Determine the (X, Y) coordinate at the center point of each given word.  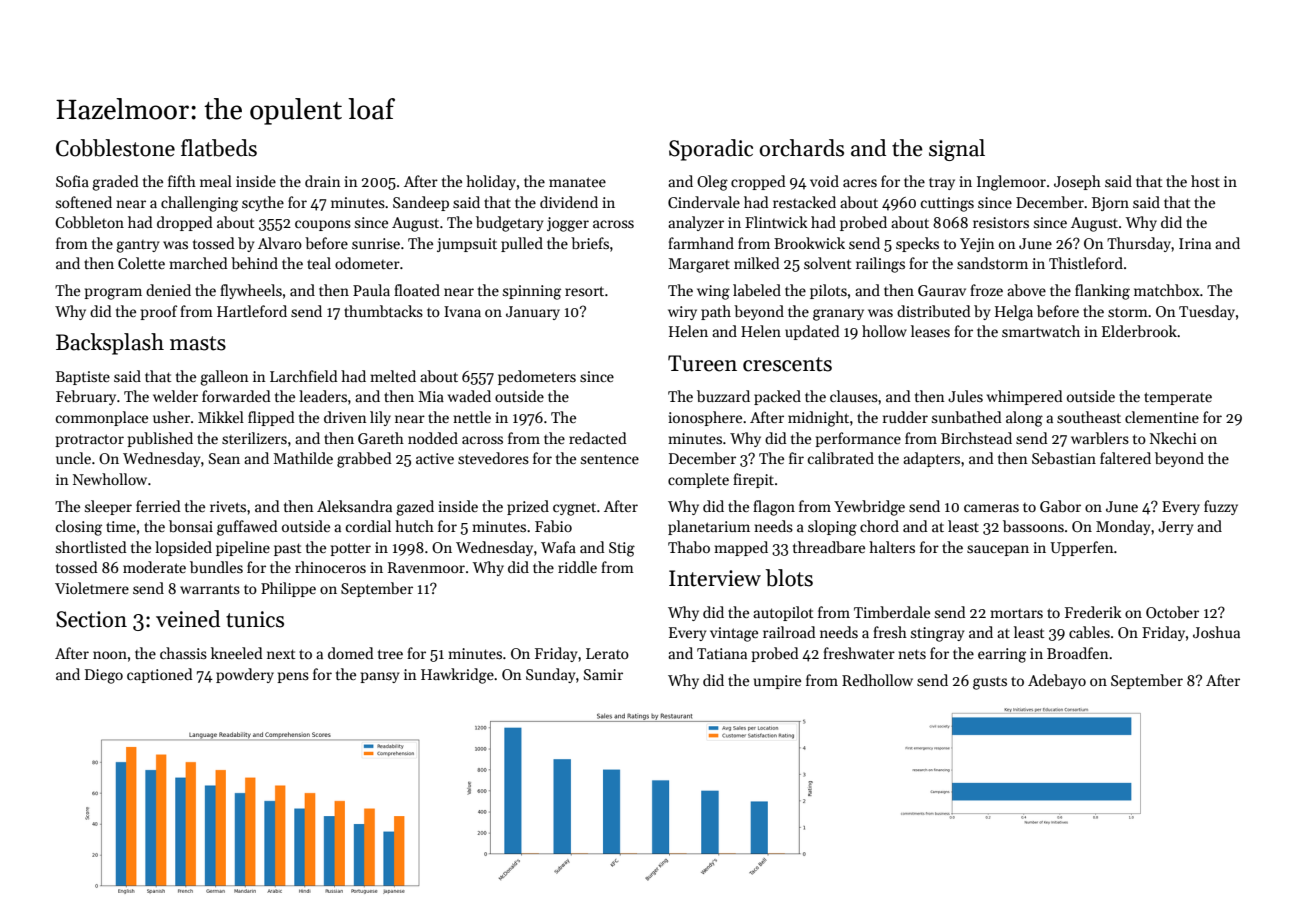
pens (293, 677)
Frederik (1093, 612)
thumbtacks (383, 311)
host (1205, 181)
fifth (182, 181)
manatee (577, 182)
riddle (577, 567)
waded (469, 396)
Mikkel (221, 417)
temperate (1178, 398)
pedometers (537, 377)
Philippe (288, 589)
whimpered (1025, 397)
